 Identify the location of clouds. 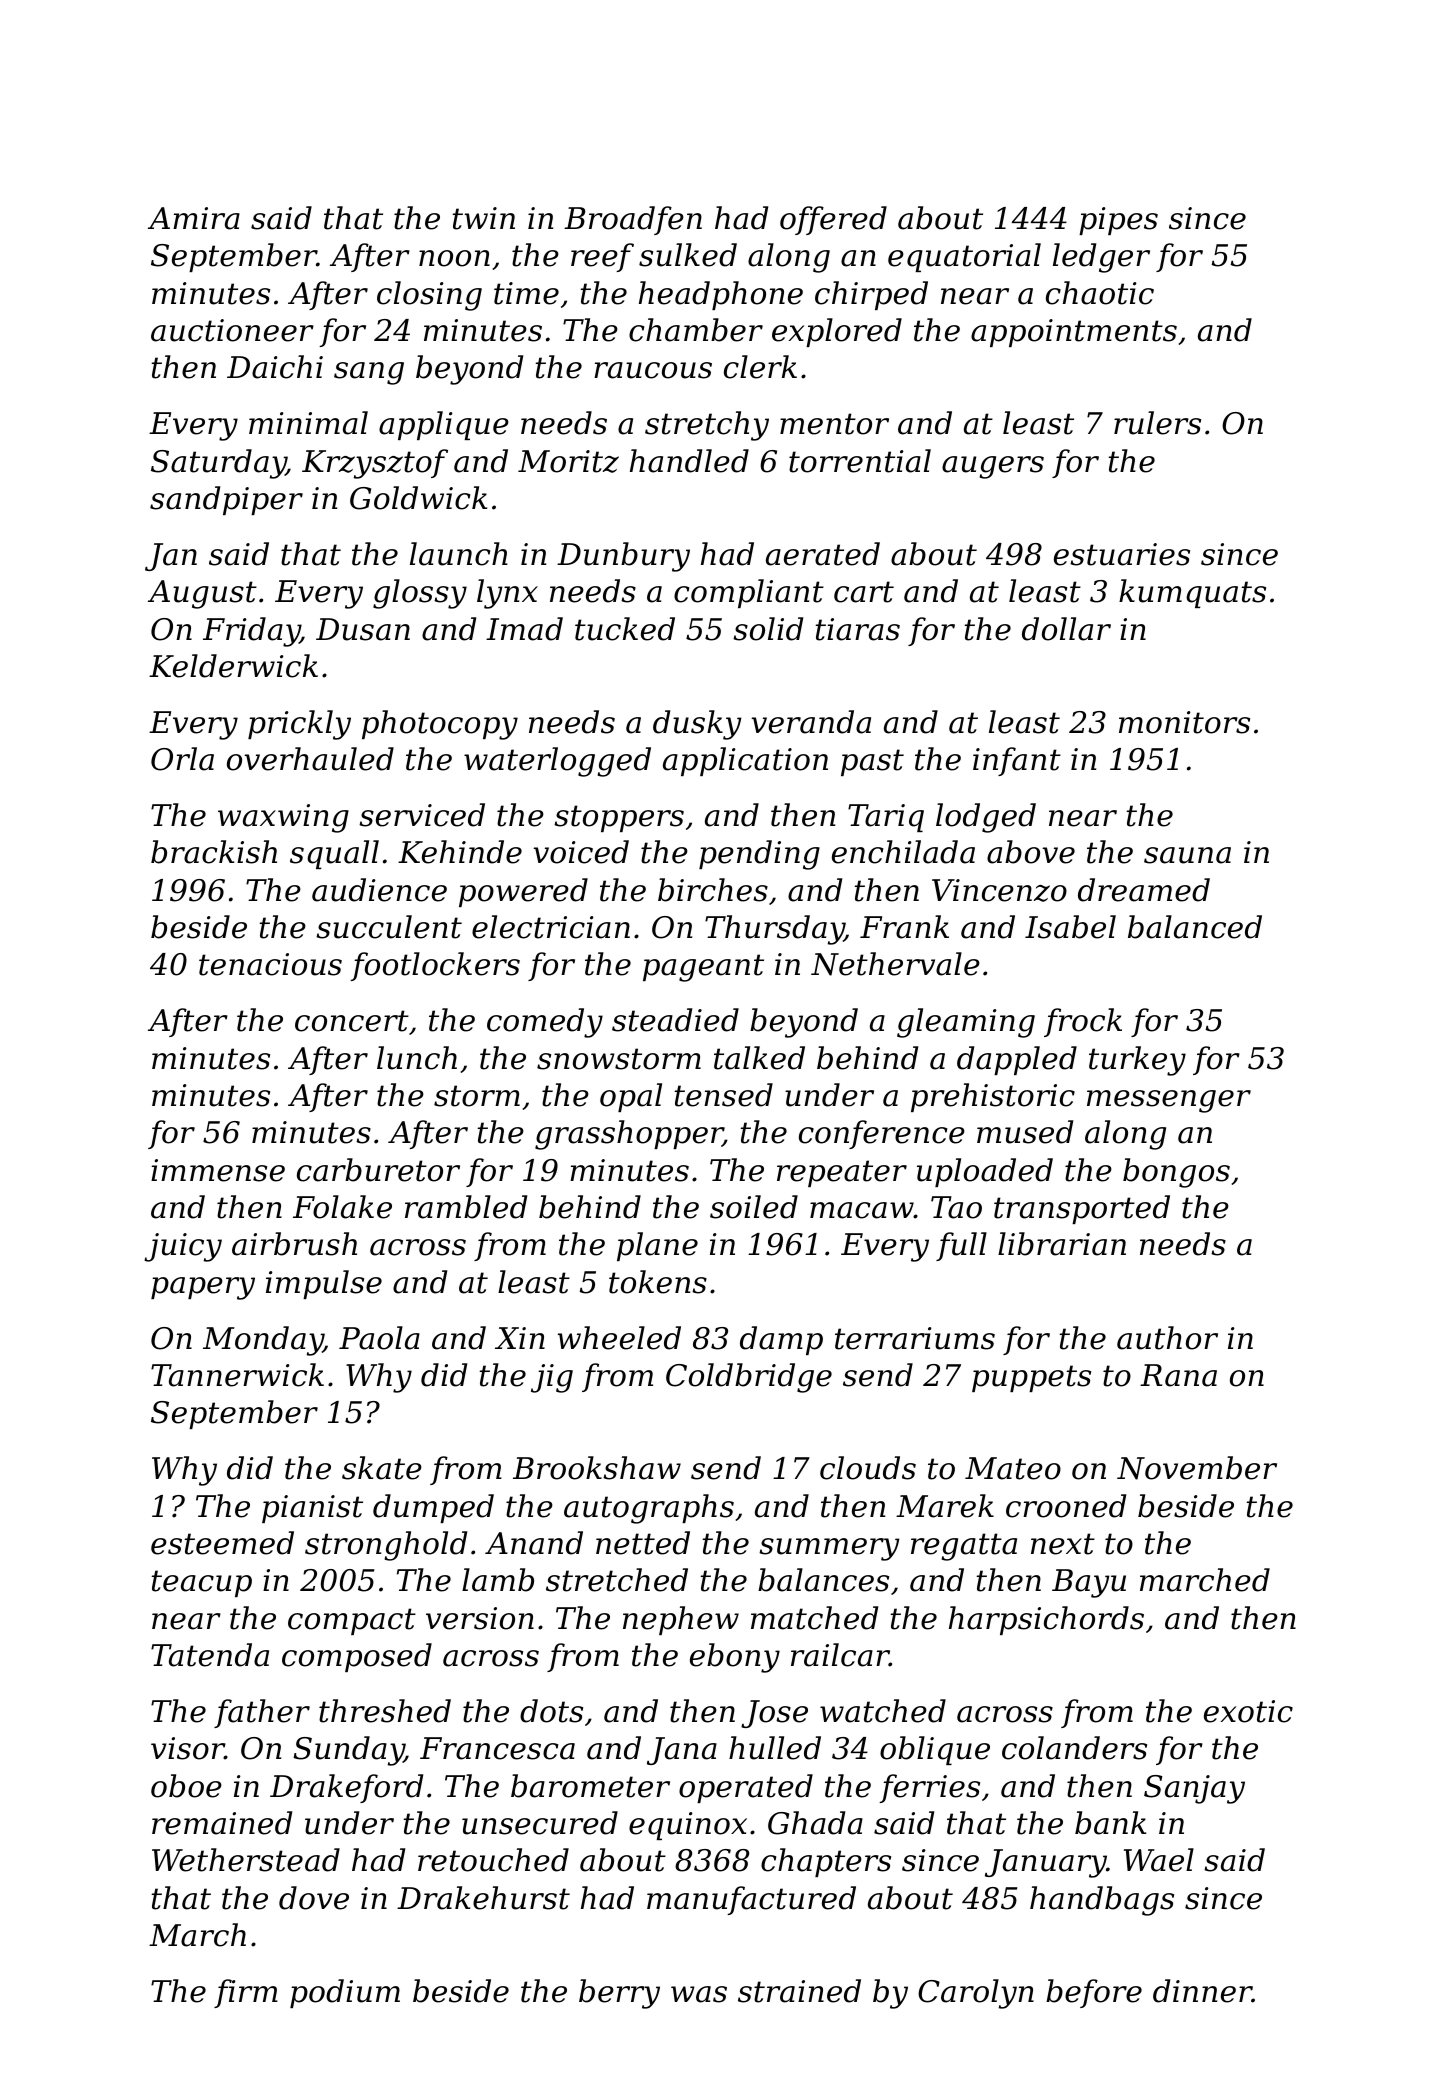
(868, 1468).
